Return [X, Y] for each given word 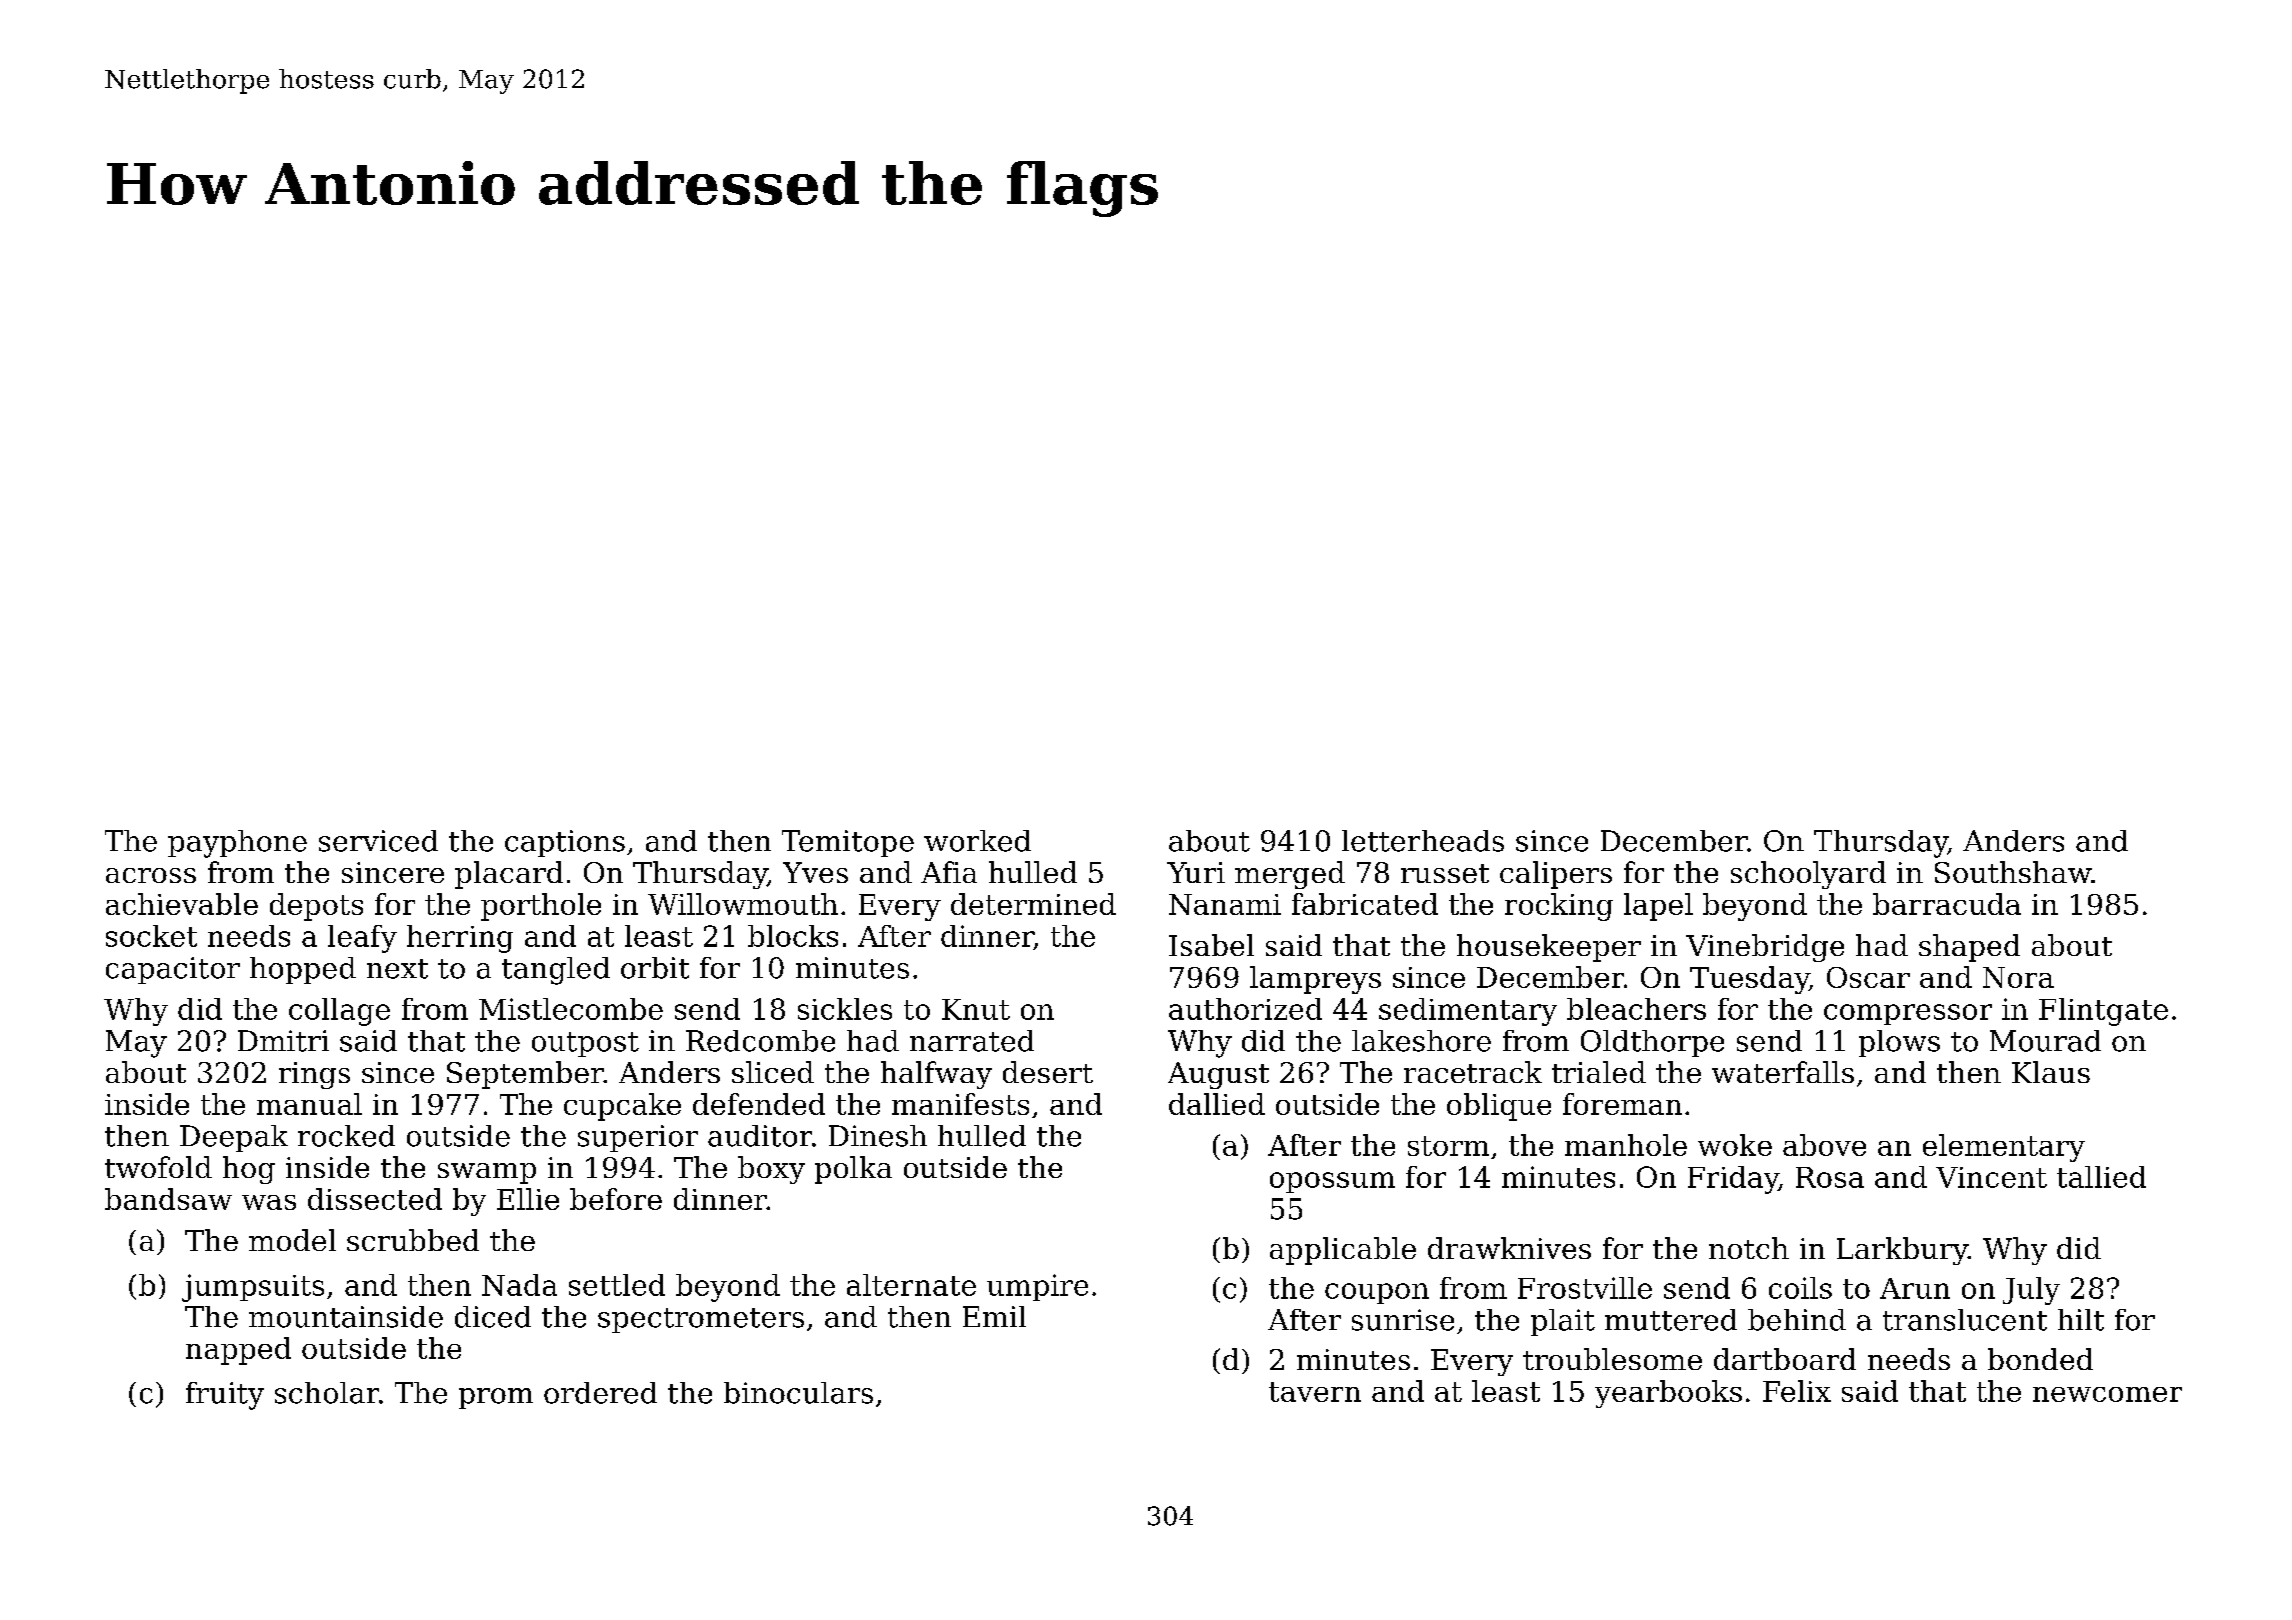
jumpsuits [253, 1288]
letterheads [1423, 841]
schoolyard [1808, 875]
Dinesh [878, 1136]
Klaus [2051, 1072]
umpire [1037, 1287]
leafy [362, 939]
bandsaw [168, 1199]
